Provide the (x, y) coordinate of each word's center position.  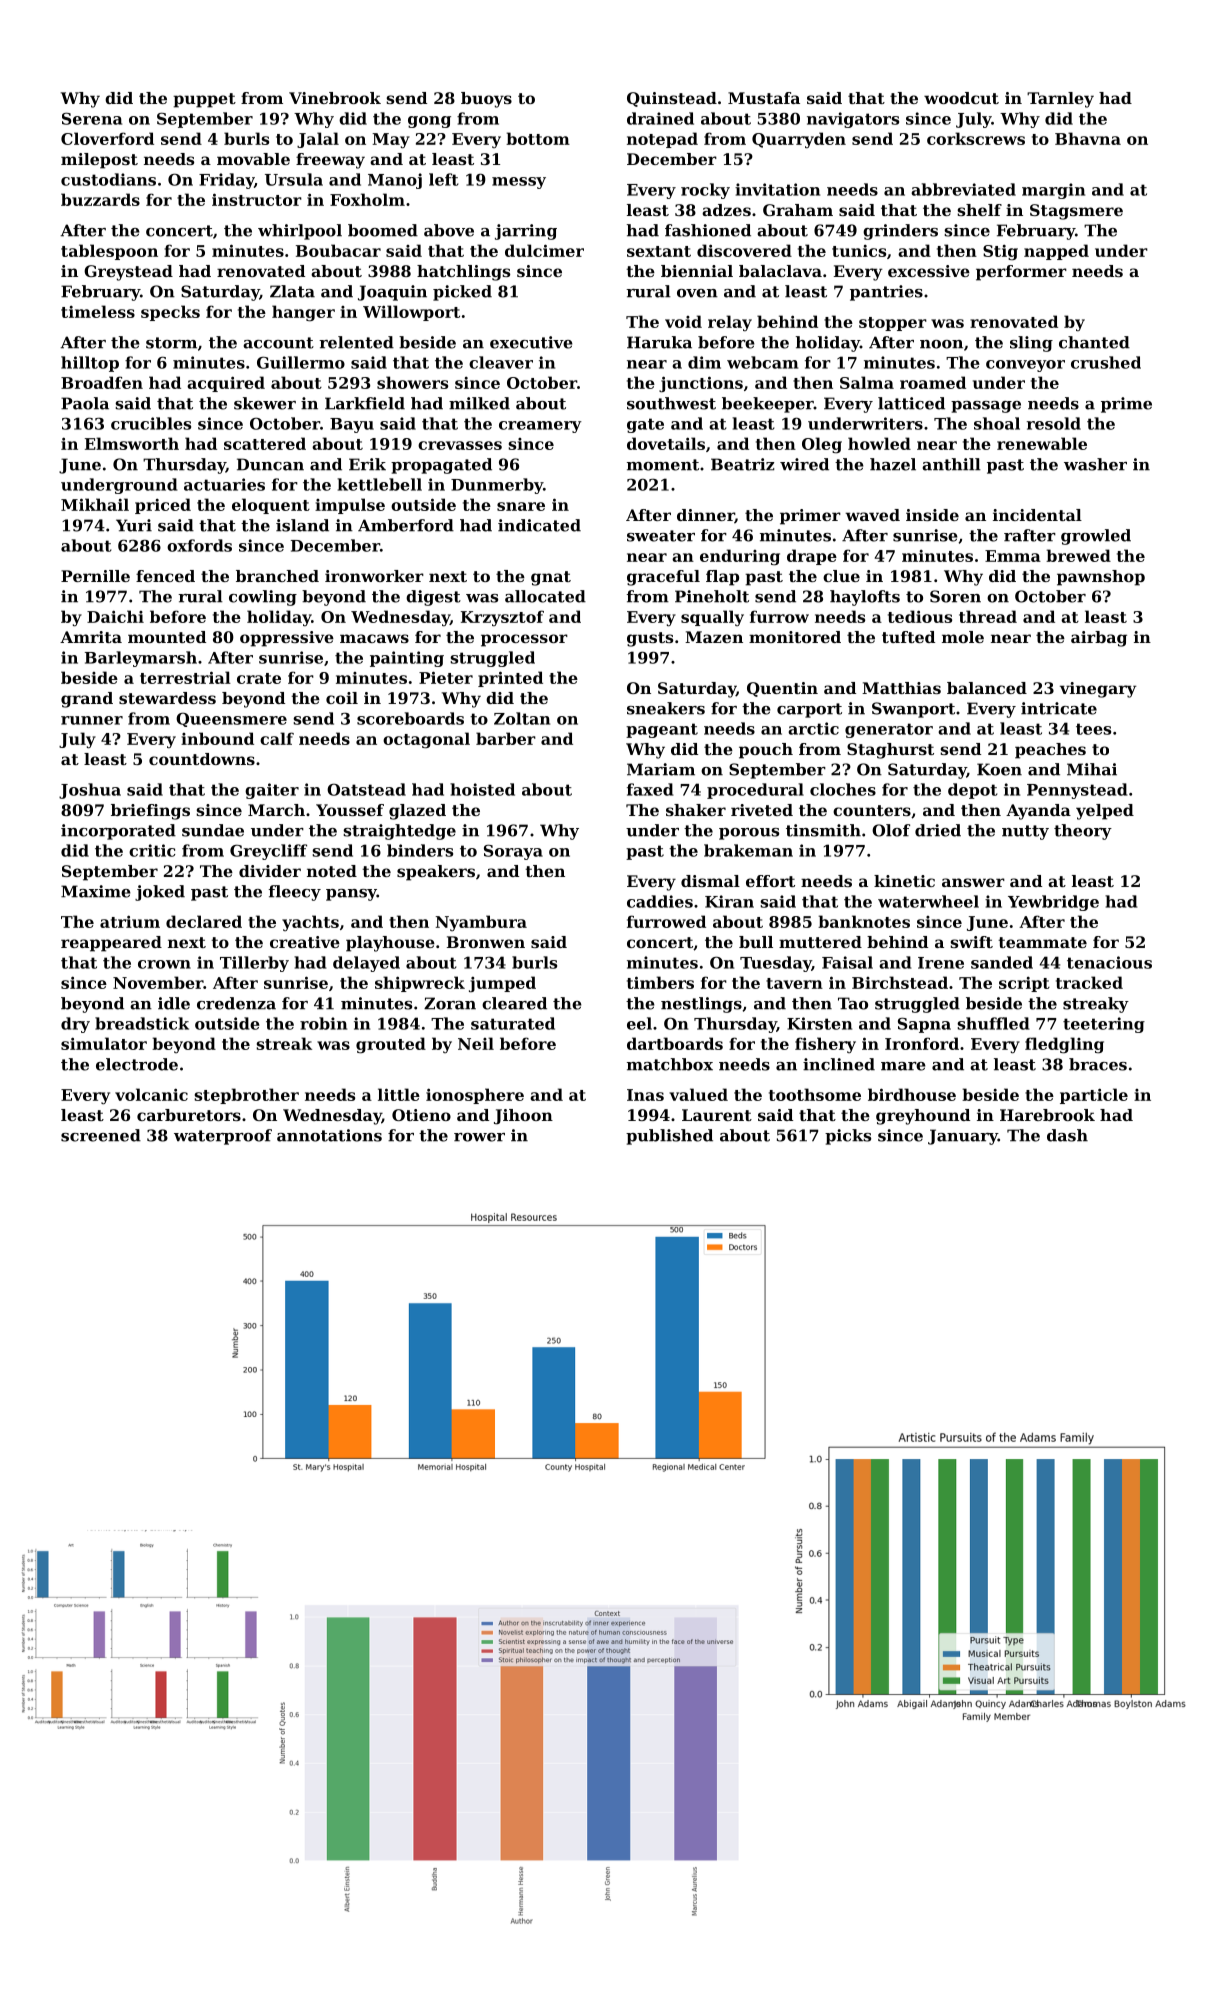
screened (101, 1135)
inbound (217, 738)
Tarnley (1060, 100)
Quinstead (672, 99)
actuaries (224, 484)
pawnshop (1101, 578)
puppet (204, 100)
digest (433, 598)
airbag (1099, 639)
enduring (740, 557)
